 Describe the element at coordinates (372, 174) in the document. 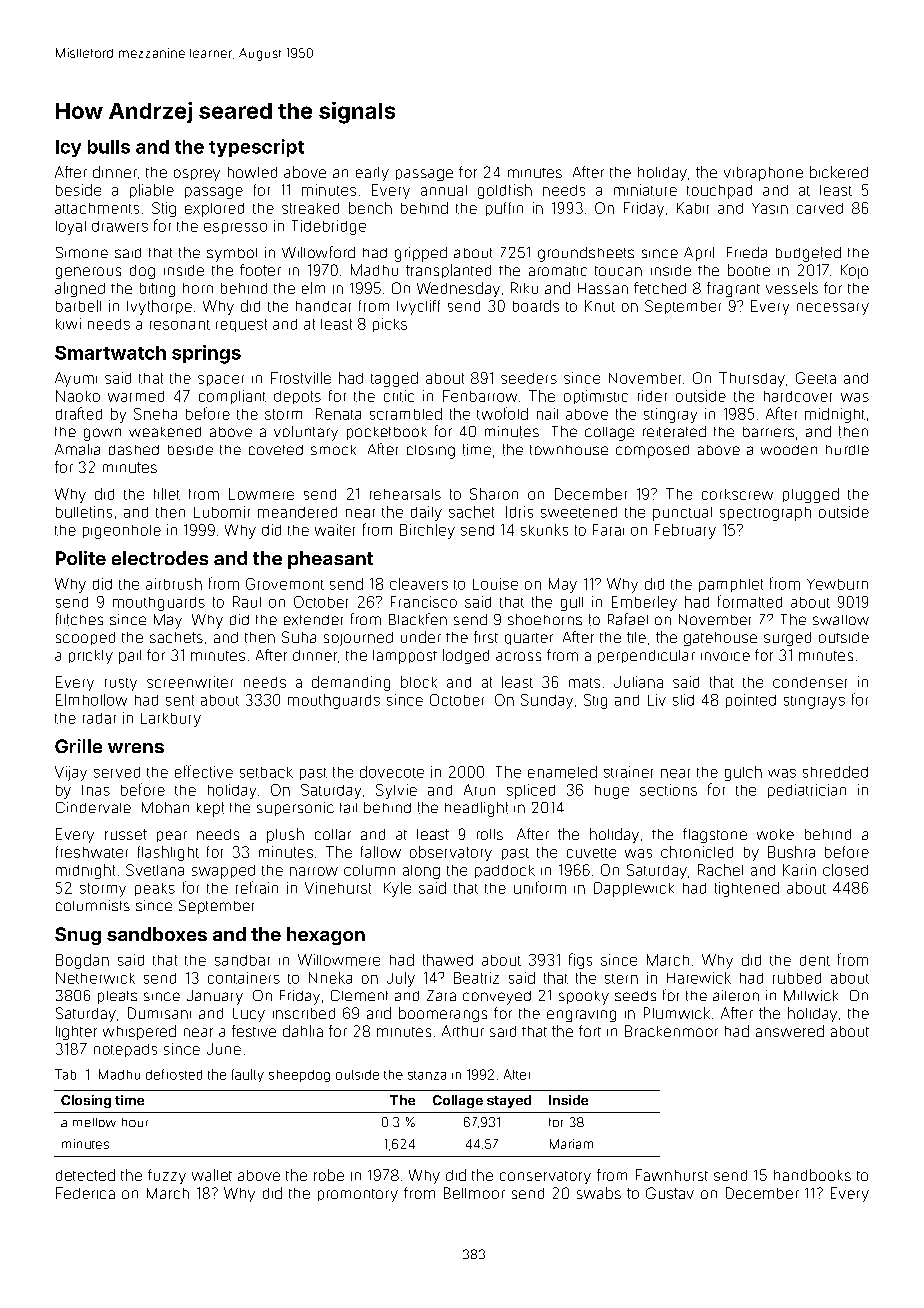

I see `early` at that location.
